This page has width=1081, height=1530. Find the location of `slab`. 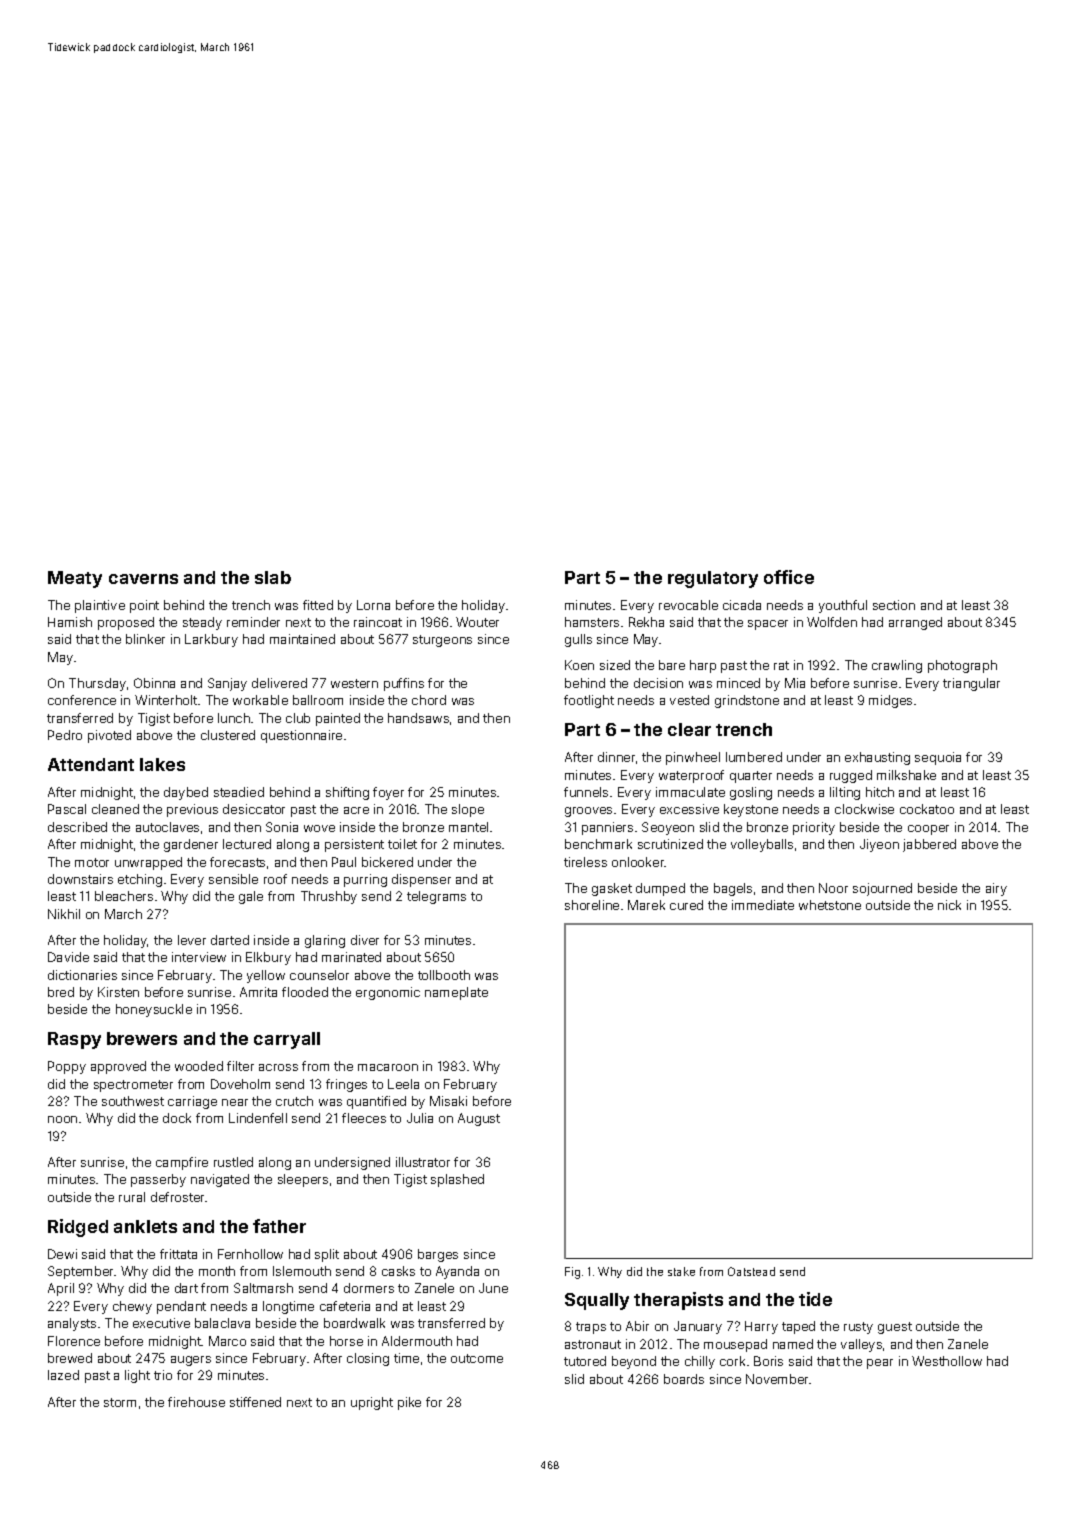

slab is located at coordinates (273, 577).
